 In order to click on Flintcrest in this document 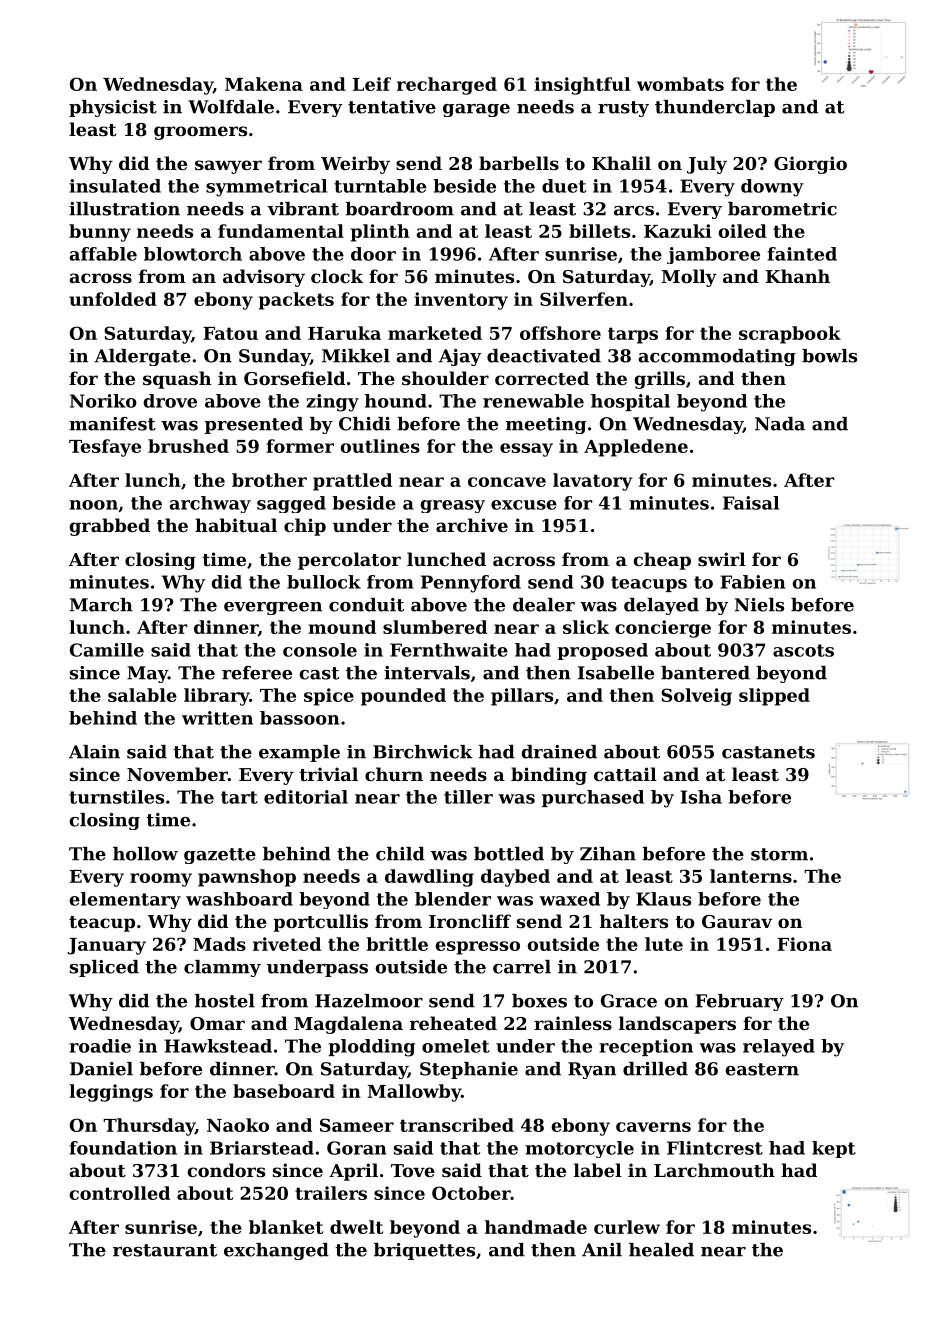, I will do `click(715, 1148)`.
